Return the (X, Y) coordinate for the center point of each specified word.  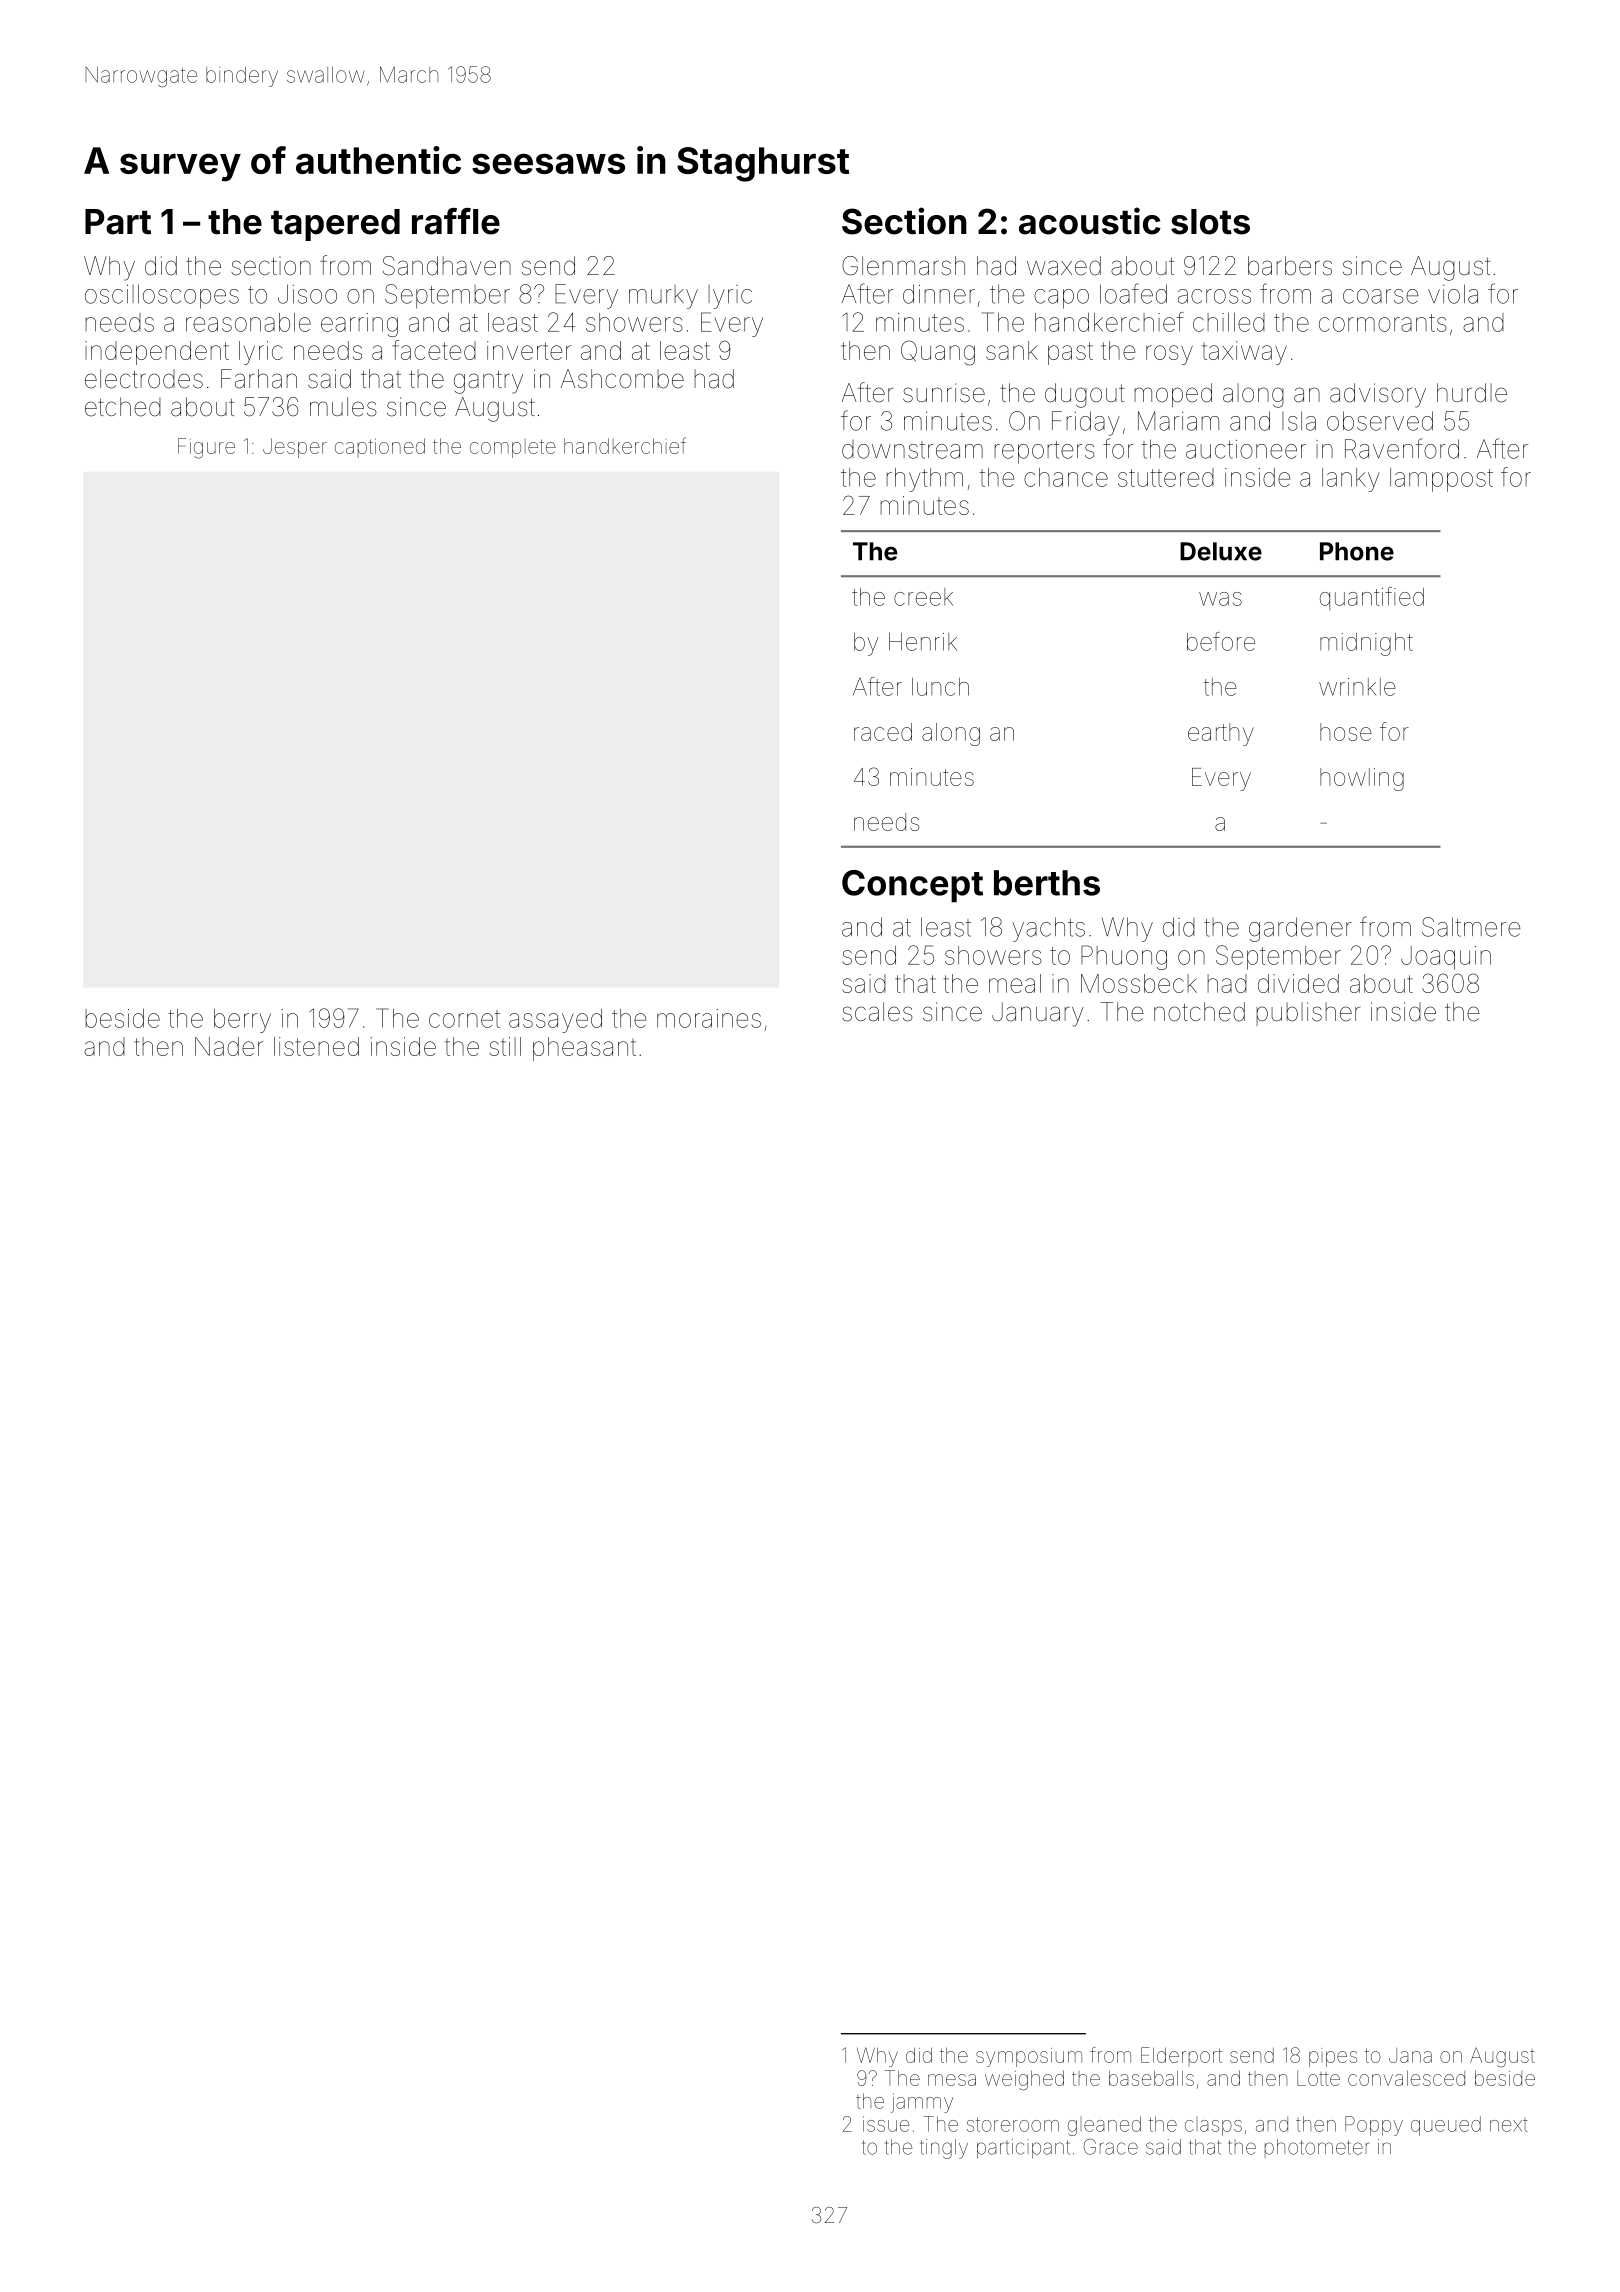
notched (1199, 1012)
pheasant (584, 1049)
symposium (1029, 2057)
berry (242, 1021)
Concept (912, 886)
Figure (206, 448)
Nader (229, 1046)
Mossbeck (1139, 983)
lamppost (1441, 480)
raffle (456, 221)
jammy (922, 2103)
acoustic (1090, 221)
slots (1210, 222)
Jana (1410, 2055)
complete (513, 448)
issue (886, 2124)
